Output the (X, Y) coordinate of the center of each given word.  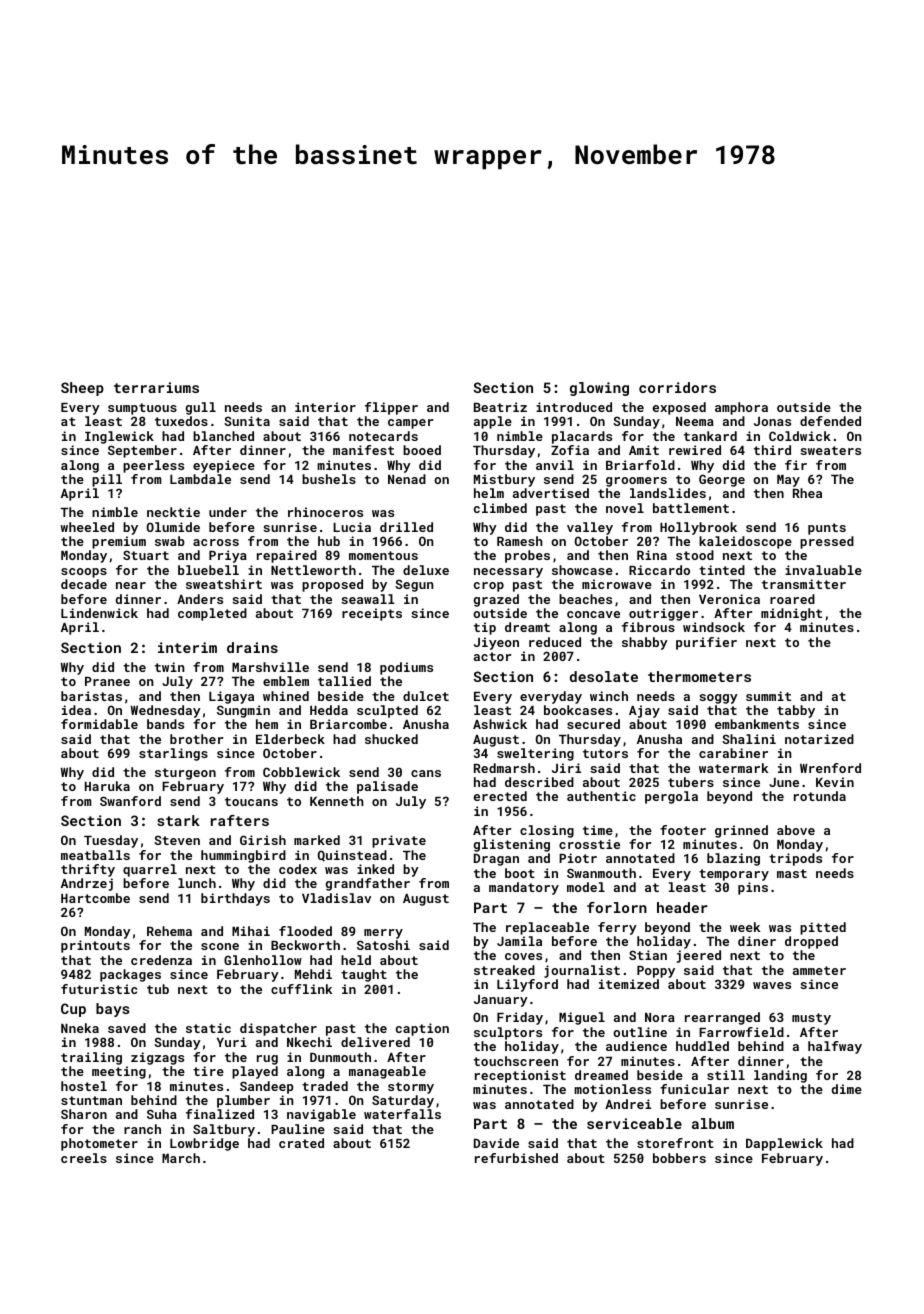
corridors (677, 387)
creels (84, 1158)
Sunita (247, 421)
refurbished (516, 1158)
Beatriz (500, 407)
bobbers (679, 1158)
